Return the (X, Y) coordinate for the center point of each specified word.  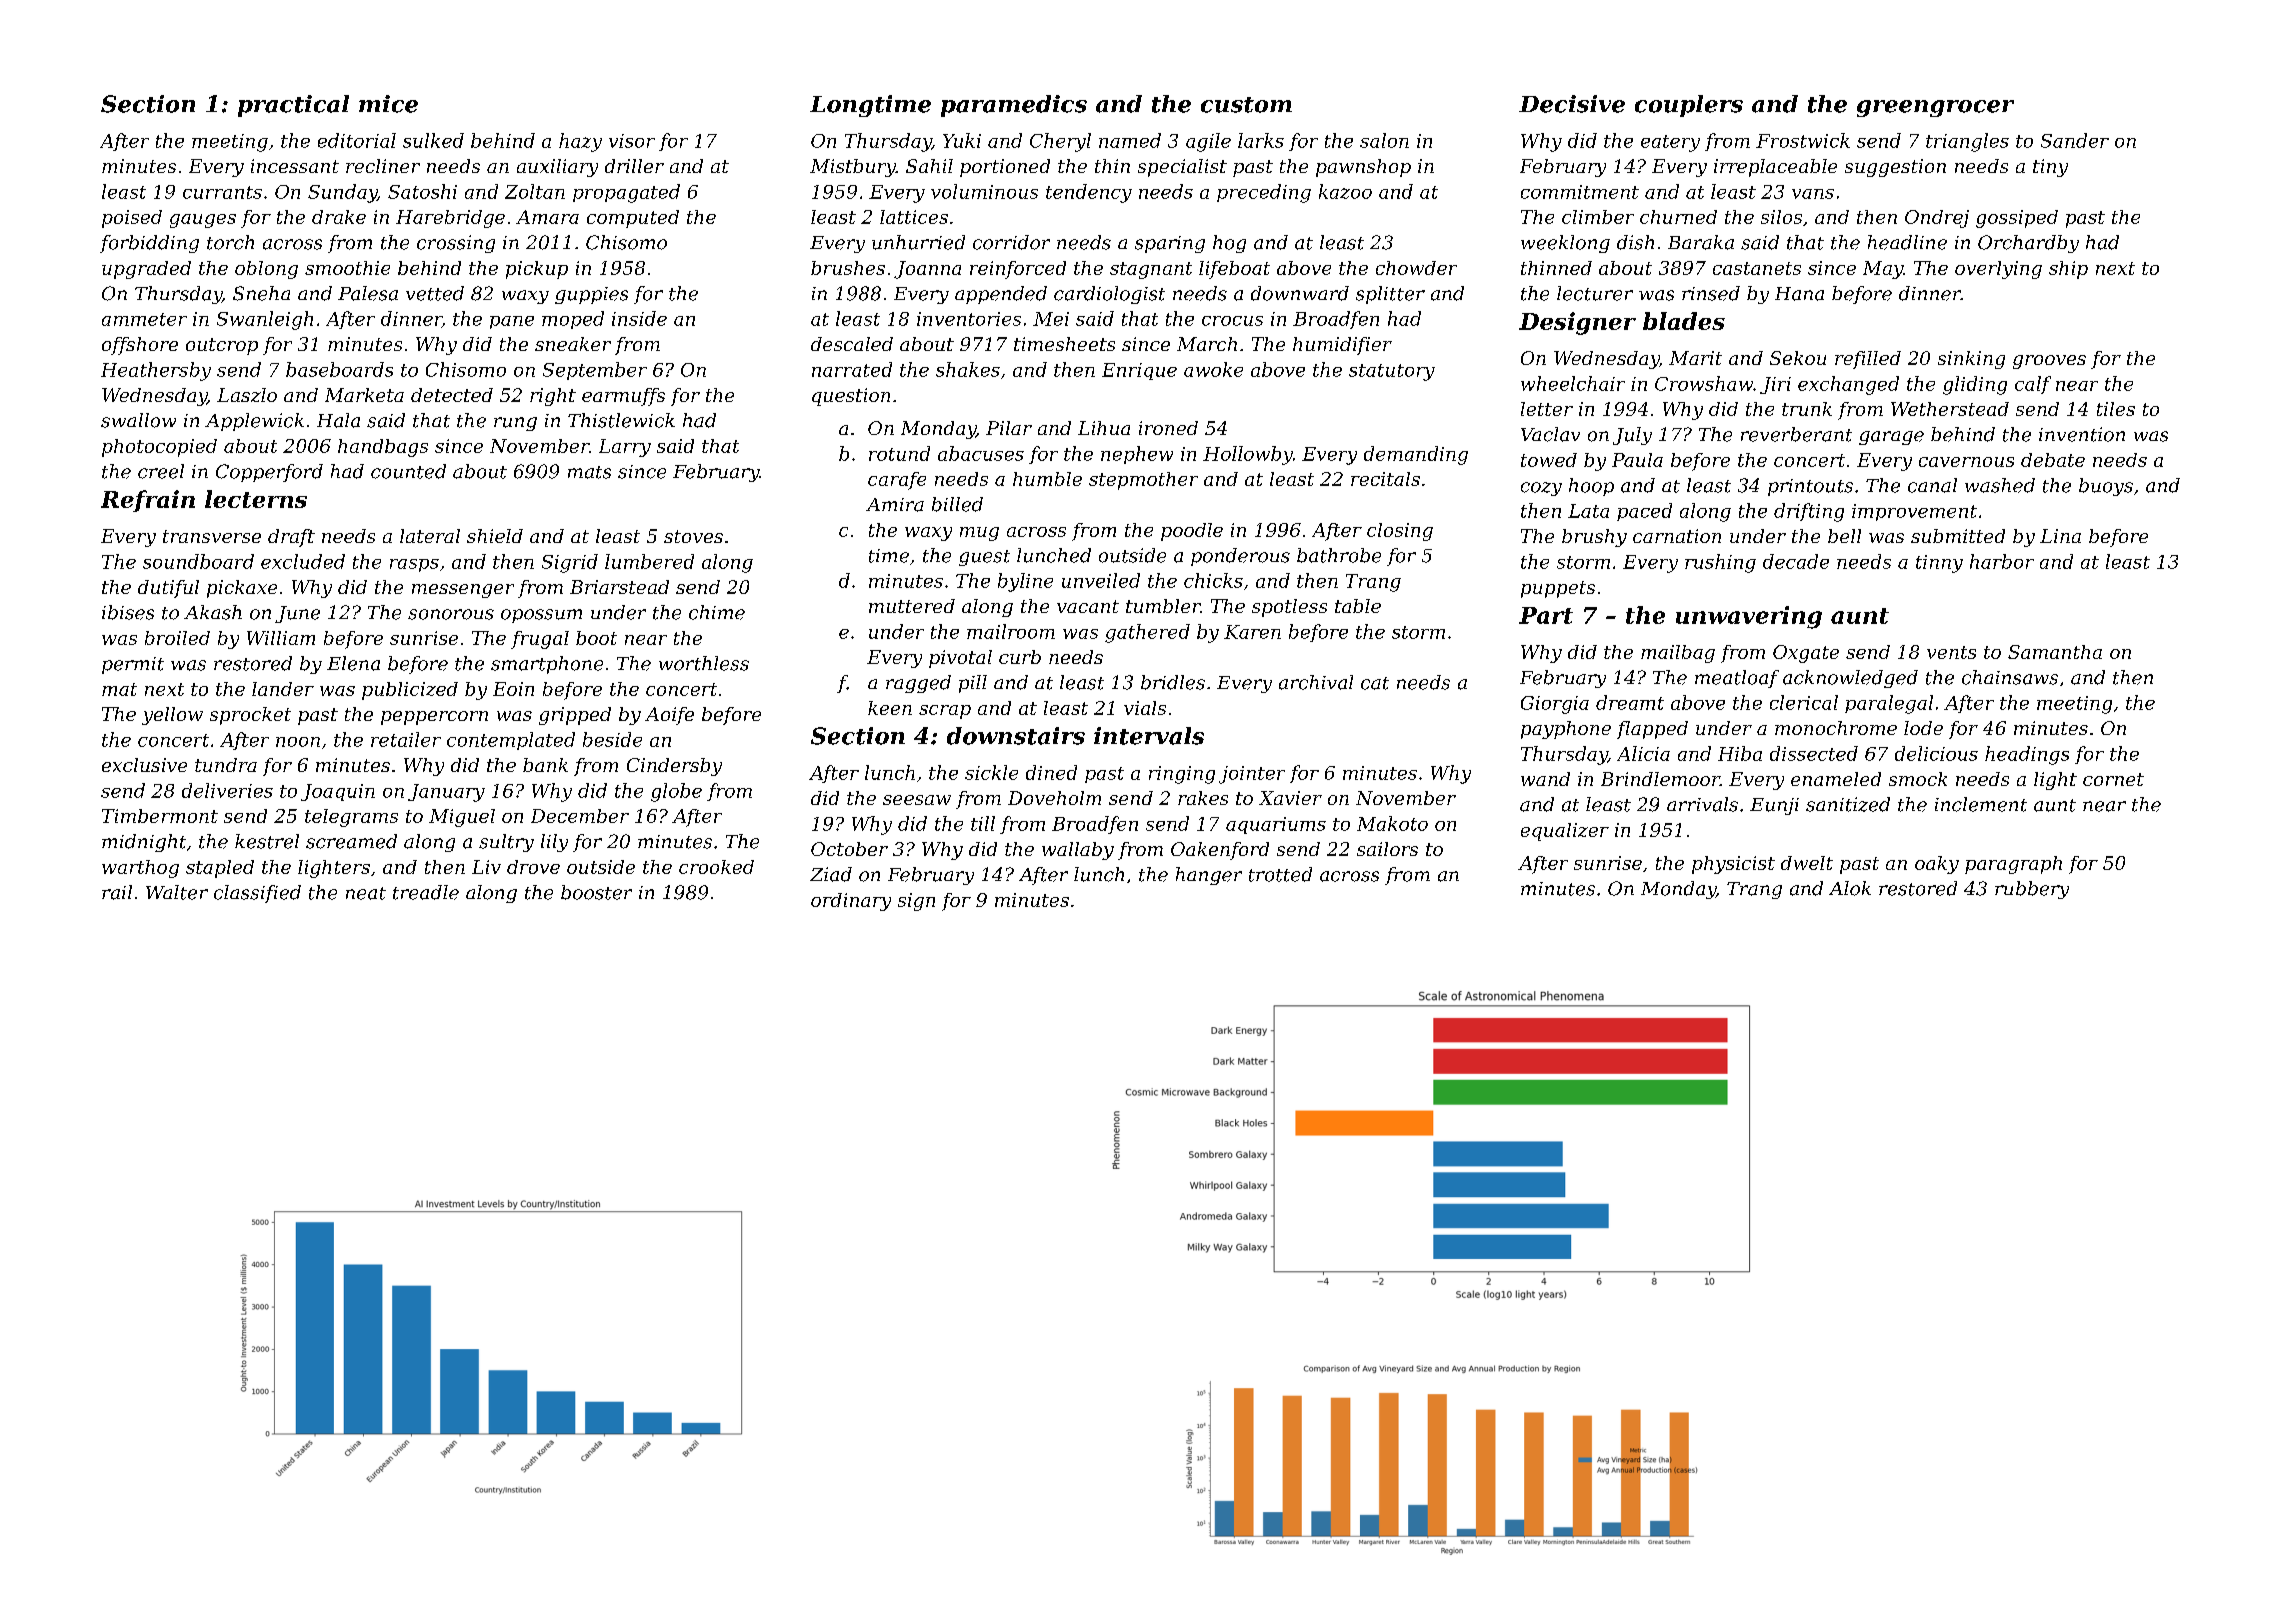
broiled (177, 638)
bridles (1173, 682)
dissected (1814, 753)
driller (634, 166)
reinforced (1018, 270)
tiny (2050, 168)
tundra (226, 765)
